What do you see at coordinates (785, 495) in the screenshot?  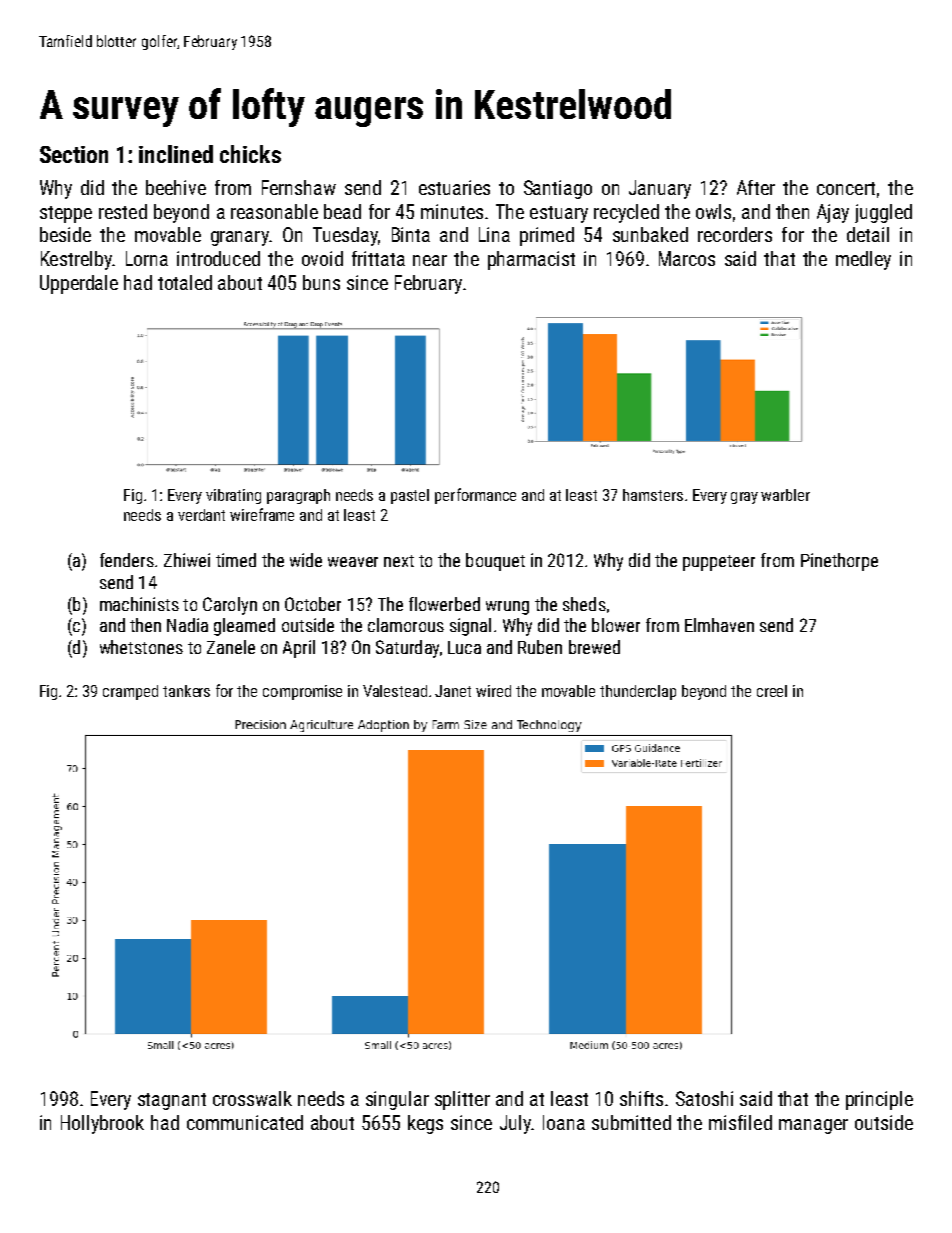 I see `warbler` at bounding box center [785, 495].
